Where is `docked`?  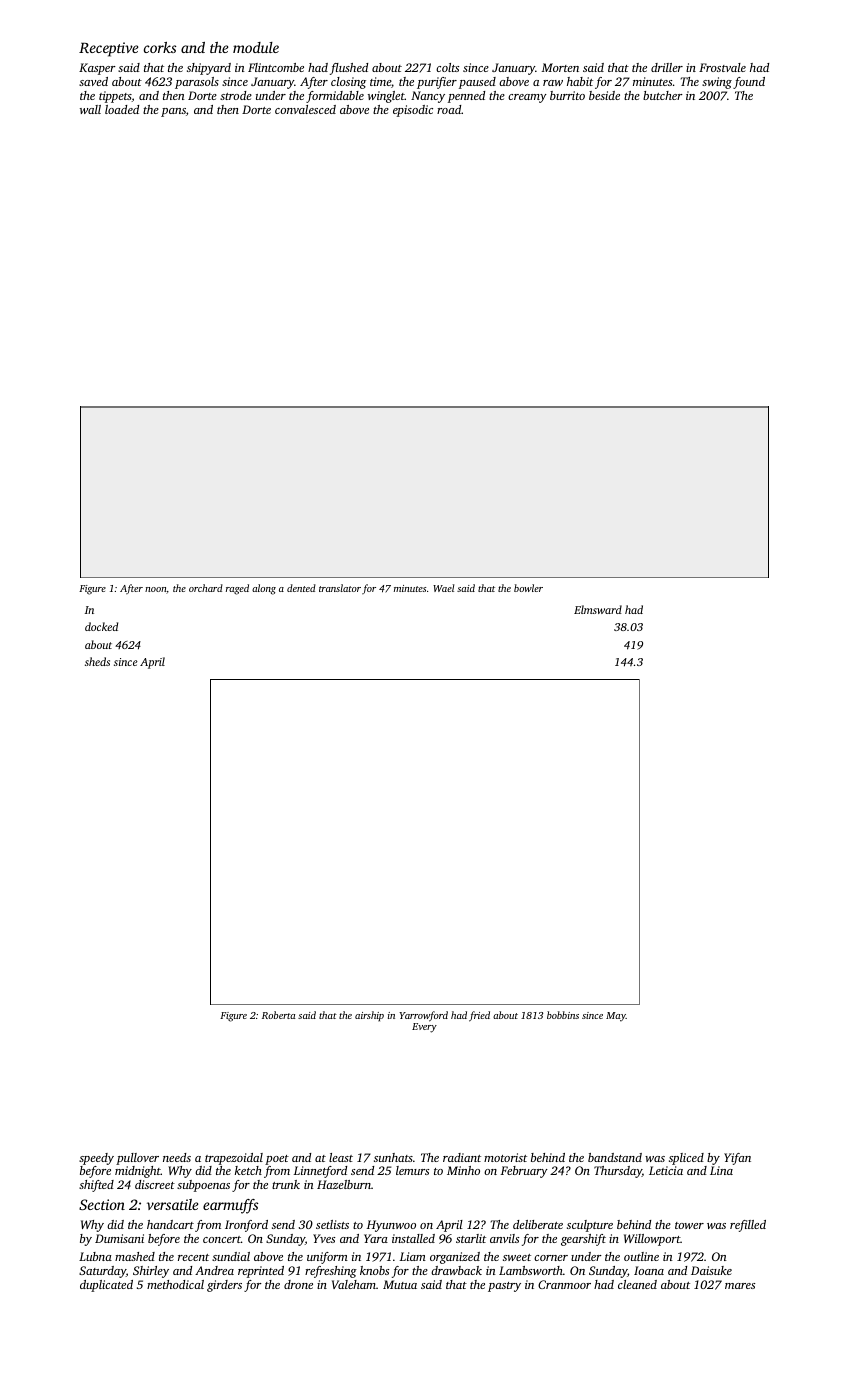 docked is located at coordinates (101, 626).
